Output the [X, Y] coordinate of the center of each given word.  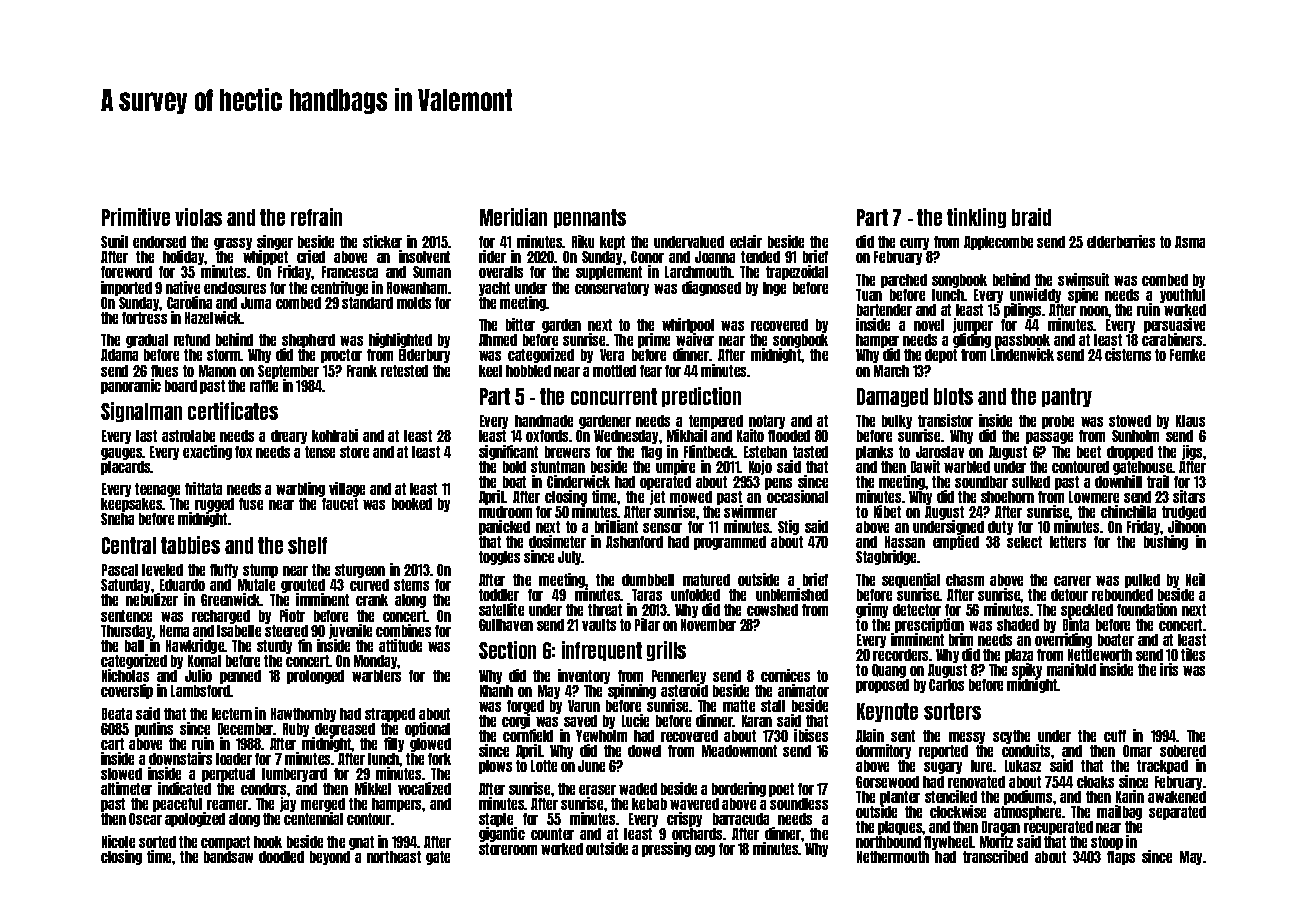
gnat [361, 843]
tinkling [976, 218]
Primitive [136, 217]
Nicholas [125, 675]
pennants [590, 218]
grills [666, 651]
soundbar [981, 482]
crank [372, 600]
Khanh [496, 691]
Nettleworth [1100, 655]
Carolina [189, 302]
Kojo [760, 467]
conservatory [612, 289]
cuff [1115, 736]
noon [1094, 311]
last [146, 436]
